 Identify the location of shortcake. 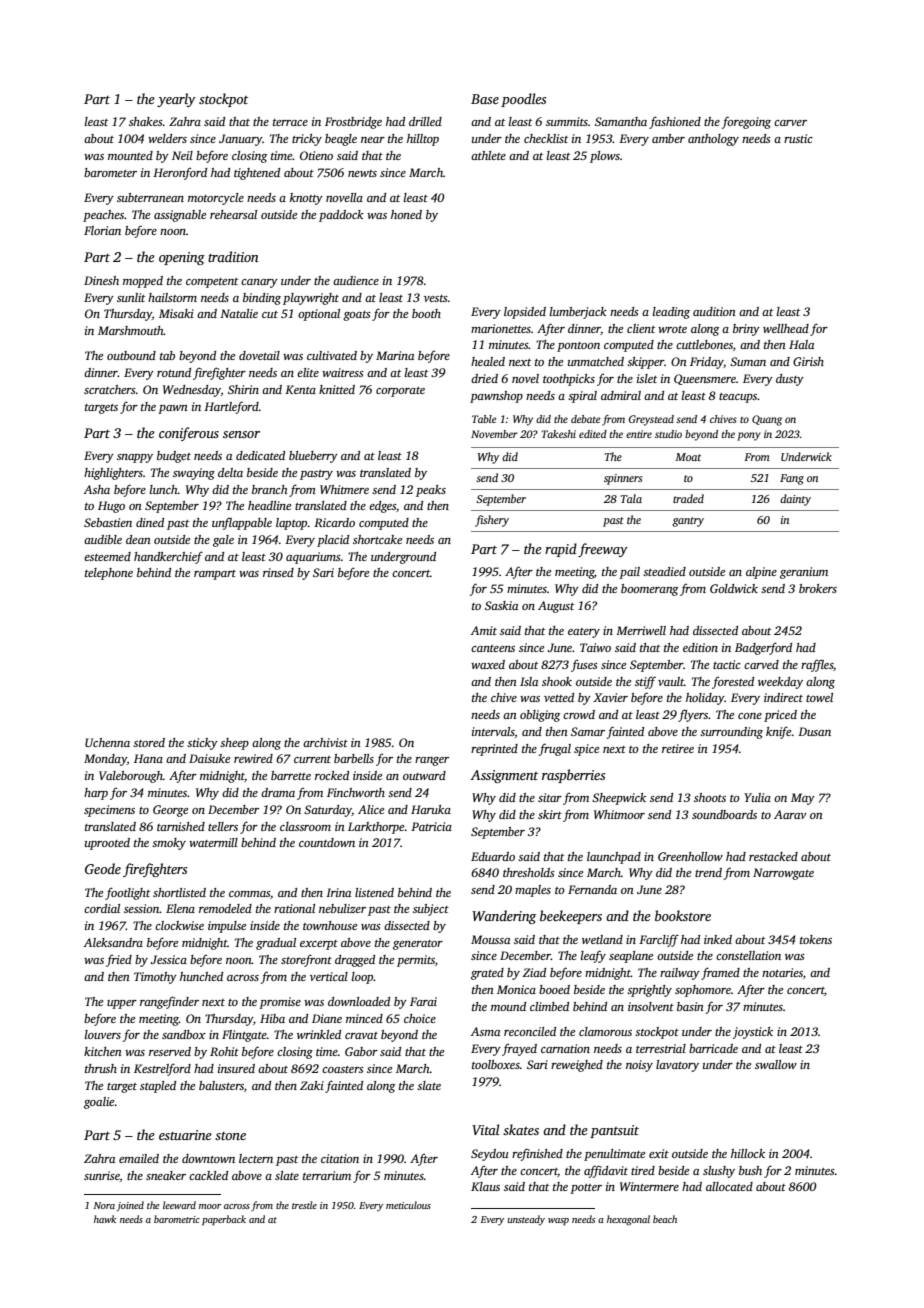
(377, 539).
